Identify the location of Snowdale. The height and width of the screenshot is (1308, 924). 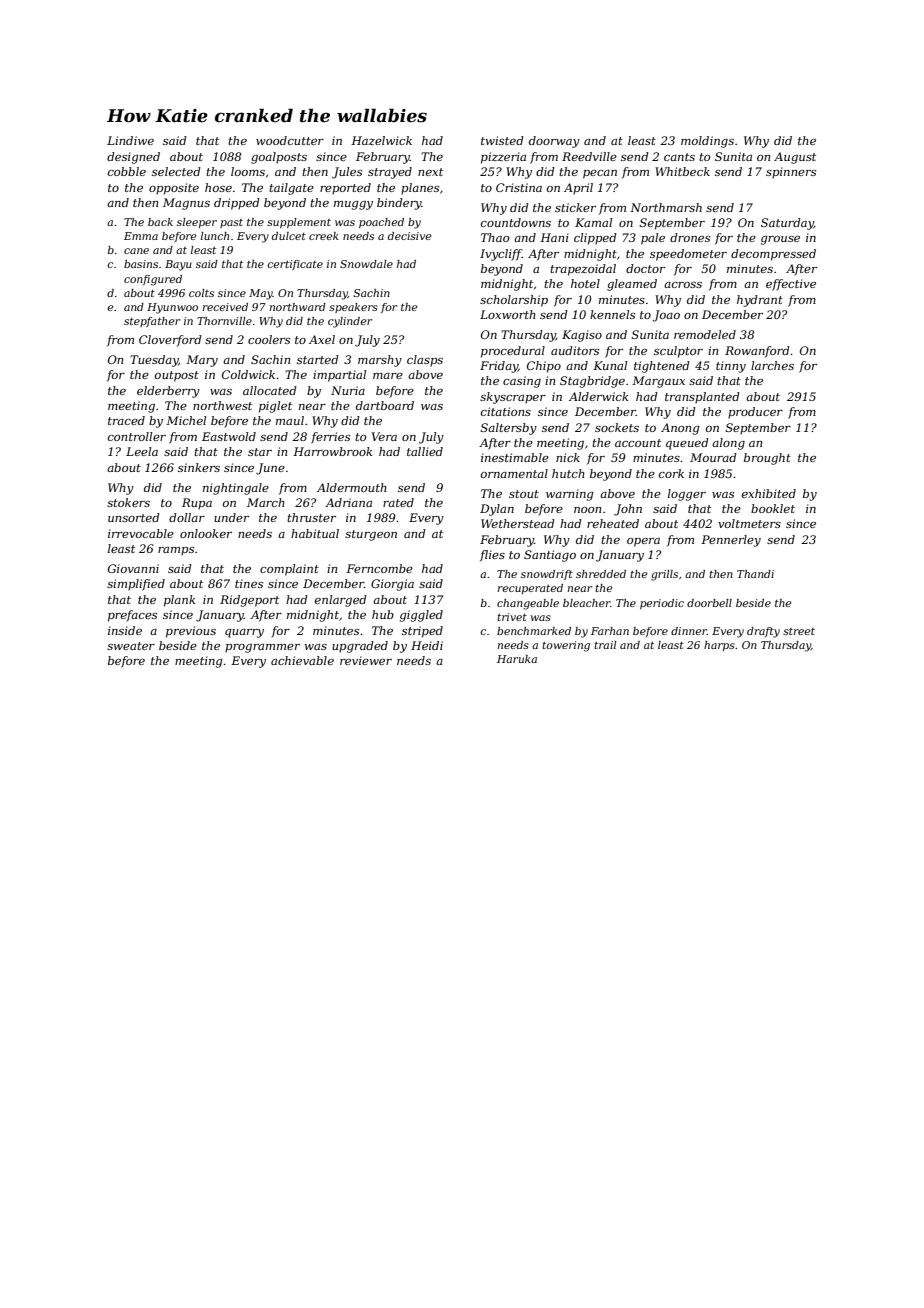
(366, 264).
